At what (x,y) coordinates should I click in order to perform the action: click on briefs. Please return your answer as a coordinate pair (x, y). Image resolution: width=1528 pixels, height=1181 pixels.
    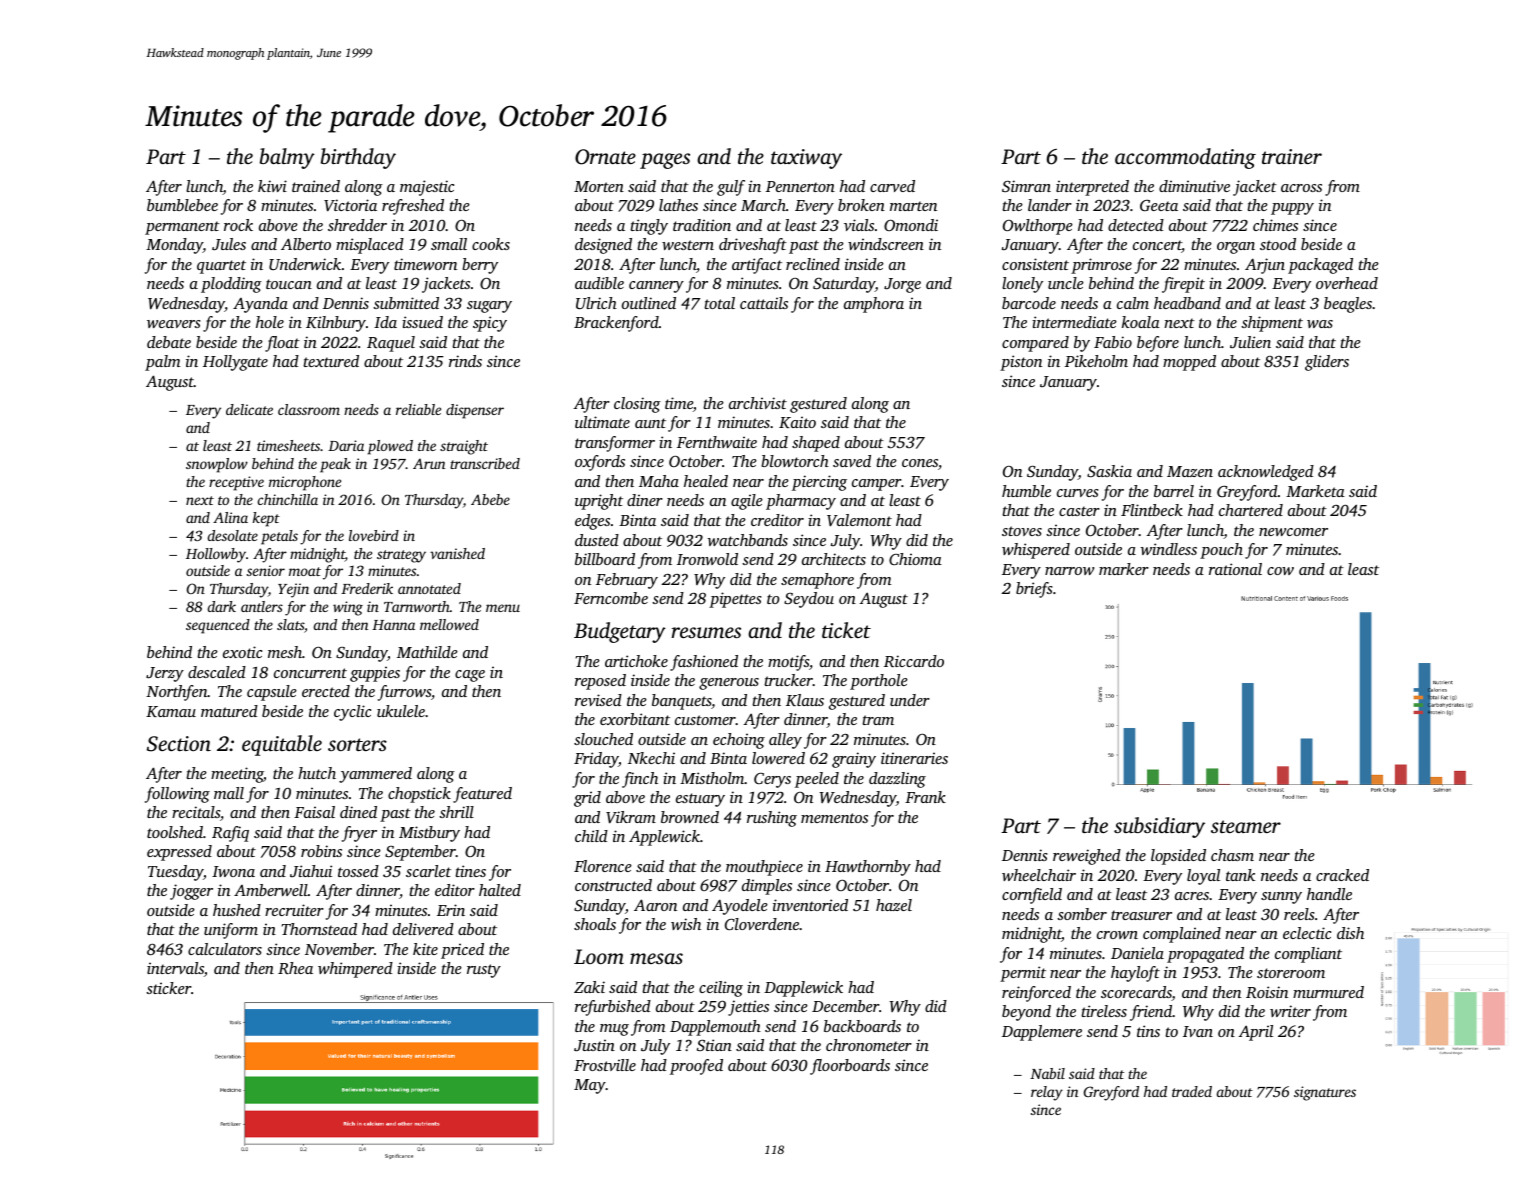
    Looking at the image, I should click on (1034, 590).
